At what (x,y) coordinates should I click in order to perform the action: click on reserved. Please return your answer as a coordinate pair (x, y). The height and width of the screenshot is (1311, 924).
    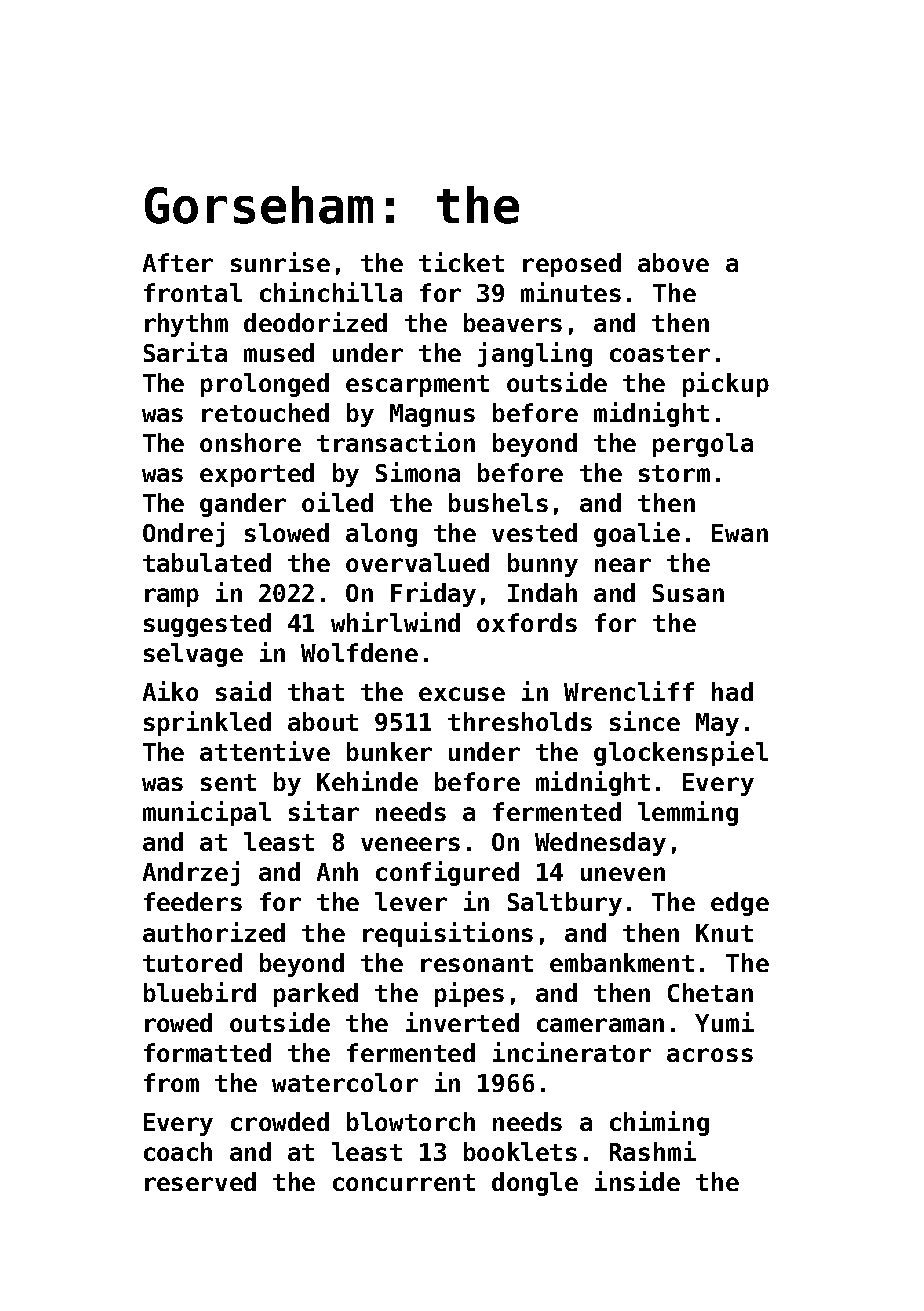
    Looking at the image, I should click on (200, 1181).
